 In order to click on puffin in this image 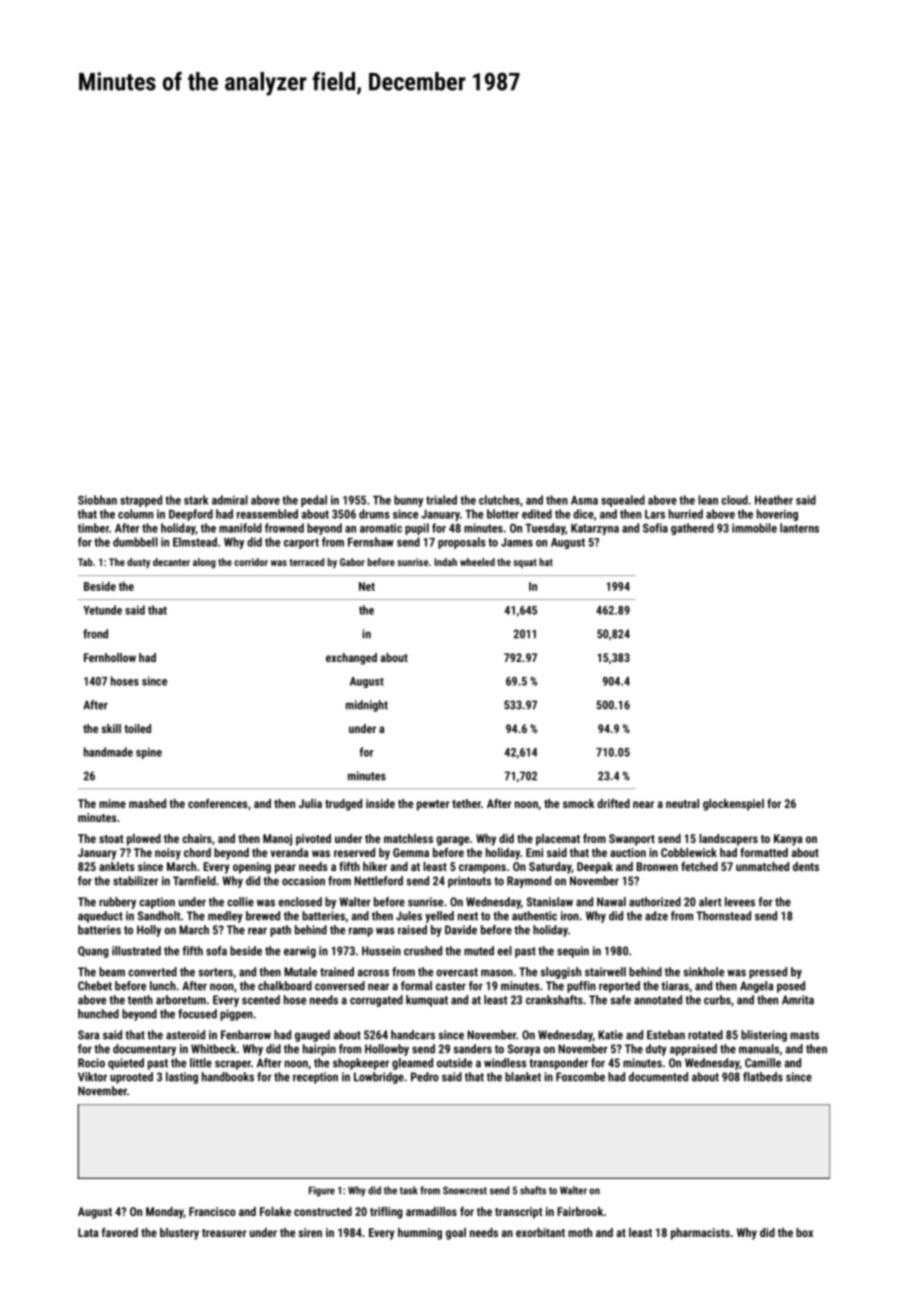, I will do `click(581, 987)`.
